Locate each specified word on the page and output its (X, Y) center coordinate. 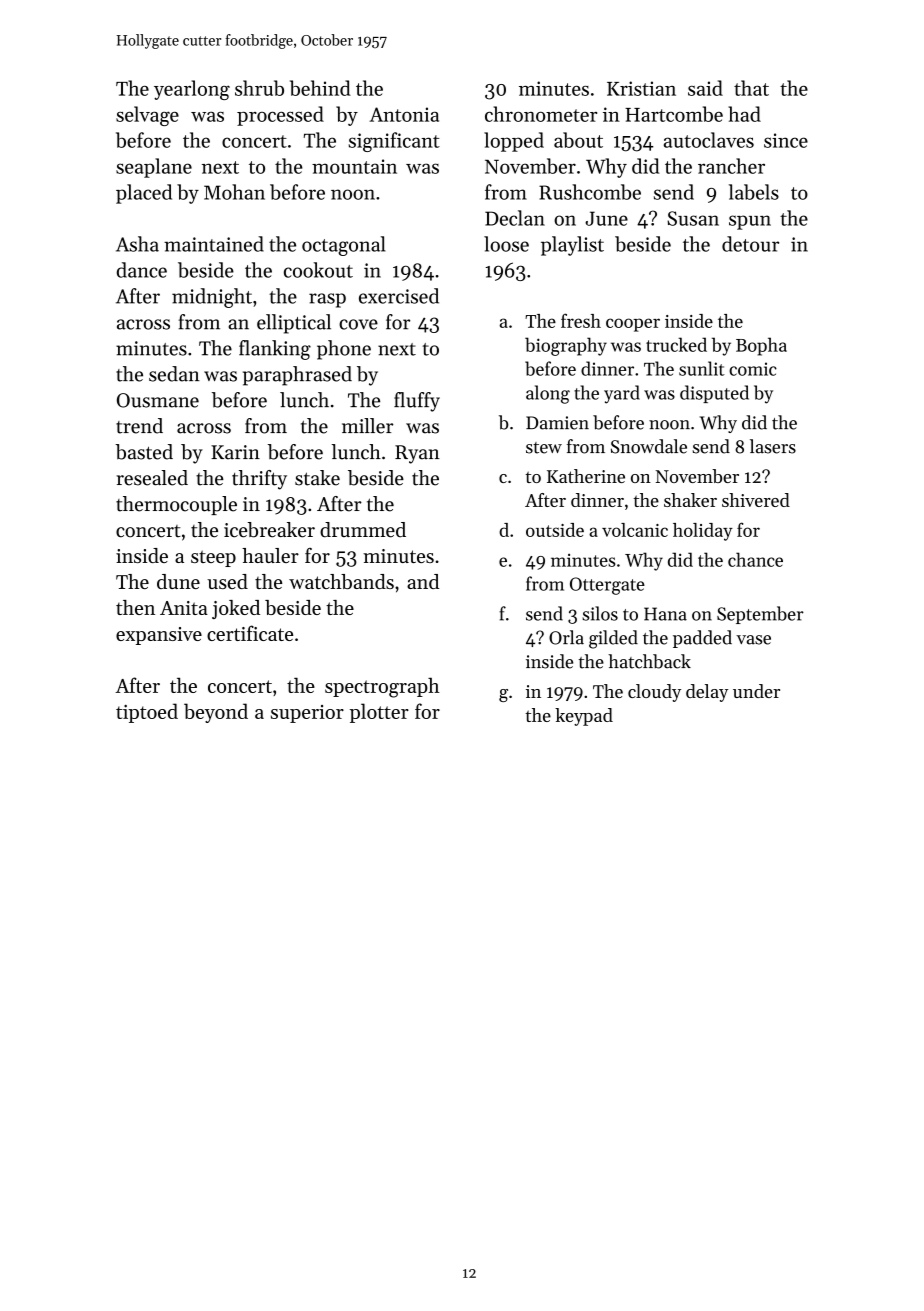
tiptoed (147, 713)
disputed (714, 394)
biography (566, 346)
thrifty (259, 480)
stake (317, 478)
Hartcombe (674, 114)
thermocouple (176, 505)
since (786, 140)
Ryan (417, 454)
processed (280, 116)
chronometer (541, 114)
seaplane (154, 168)
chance (755, 559)
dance (142, 270)
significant (394, 142)
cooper (633, 325)
